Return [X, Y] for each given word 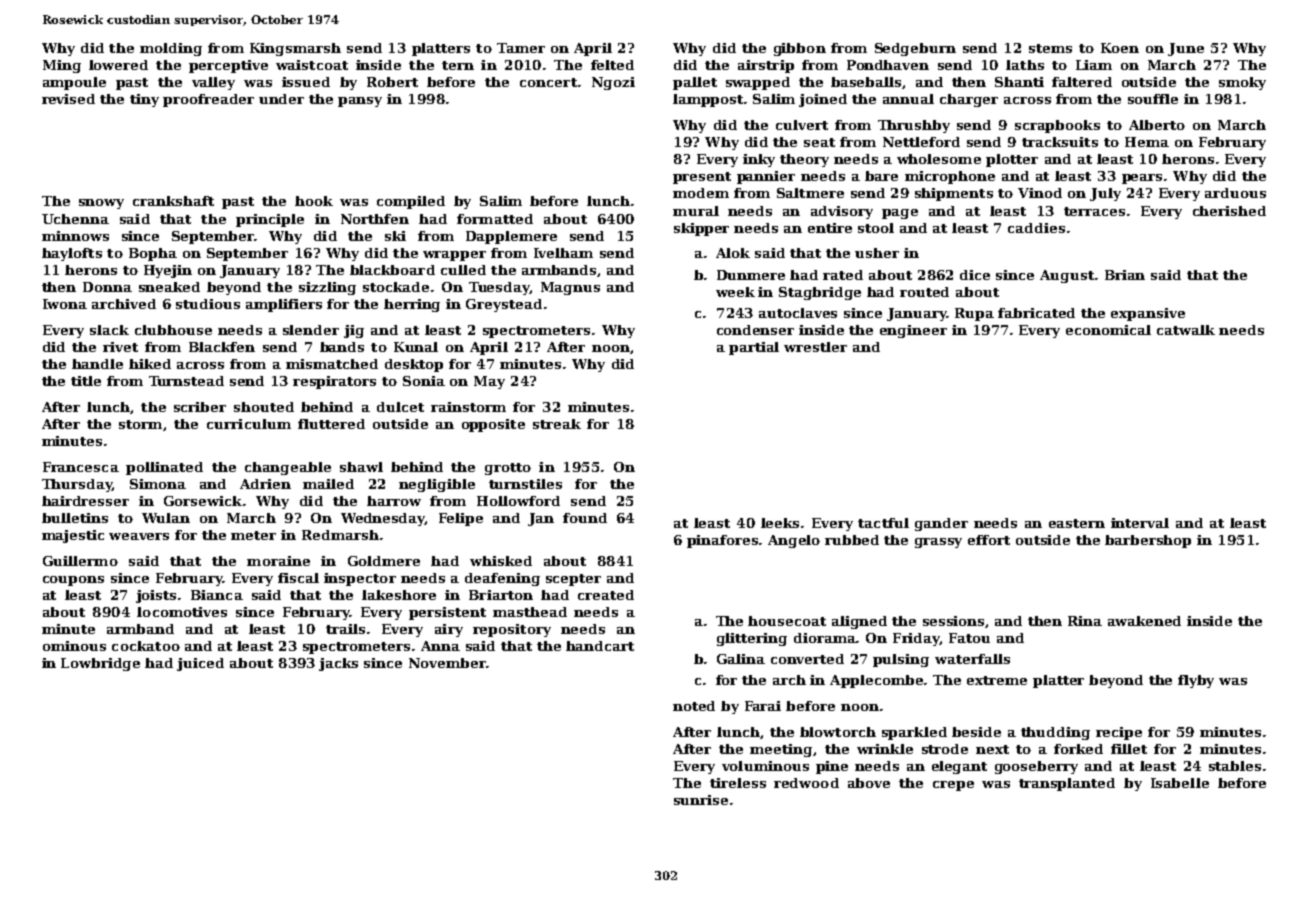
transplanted [1067, 784]
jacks [338, 664]
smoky [1242, 83]
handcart [600, 646]
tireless [738, 783]
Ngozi [613, 83]
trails [345, 629]
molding [171, 49]
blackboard [392, 270]
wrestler [815, 347]
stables [1235, 766]
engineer [913, 331]
